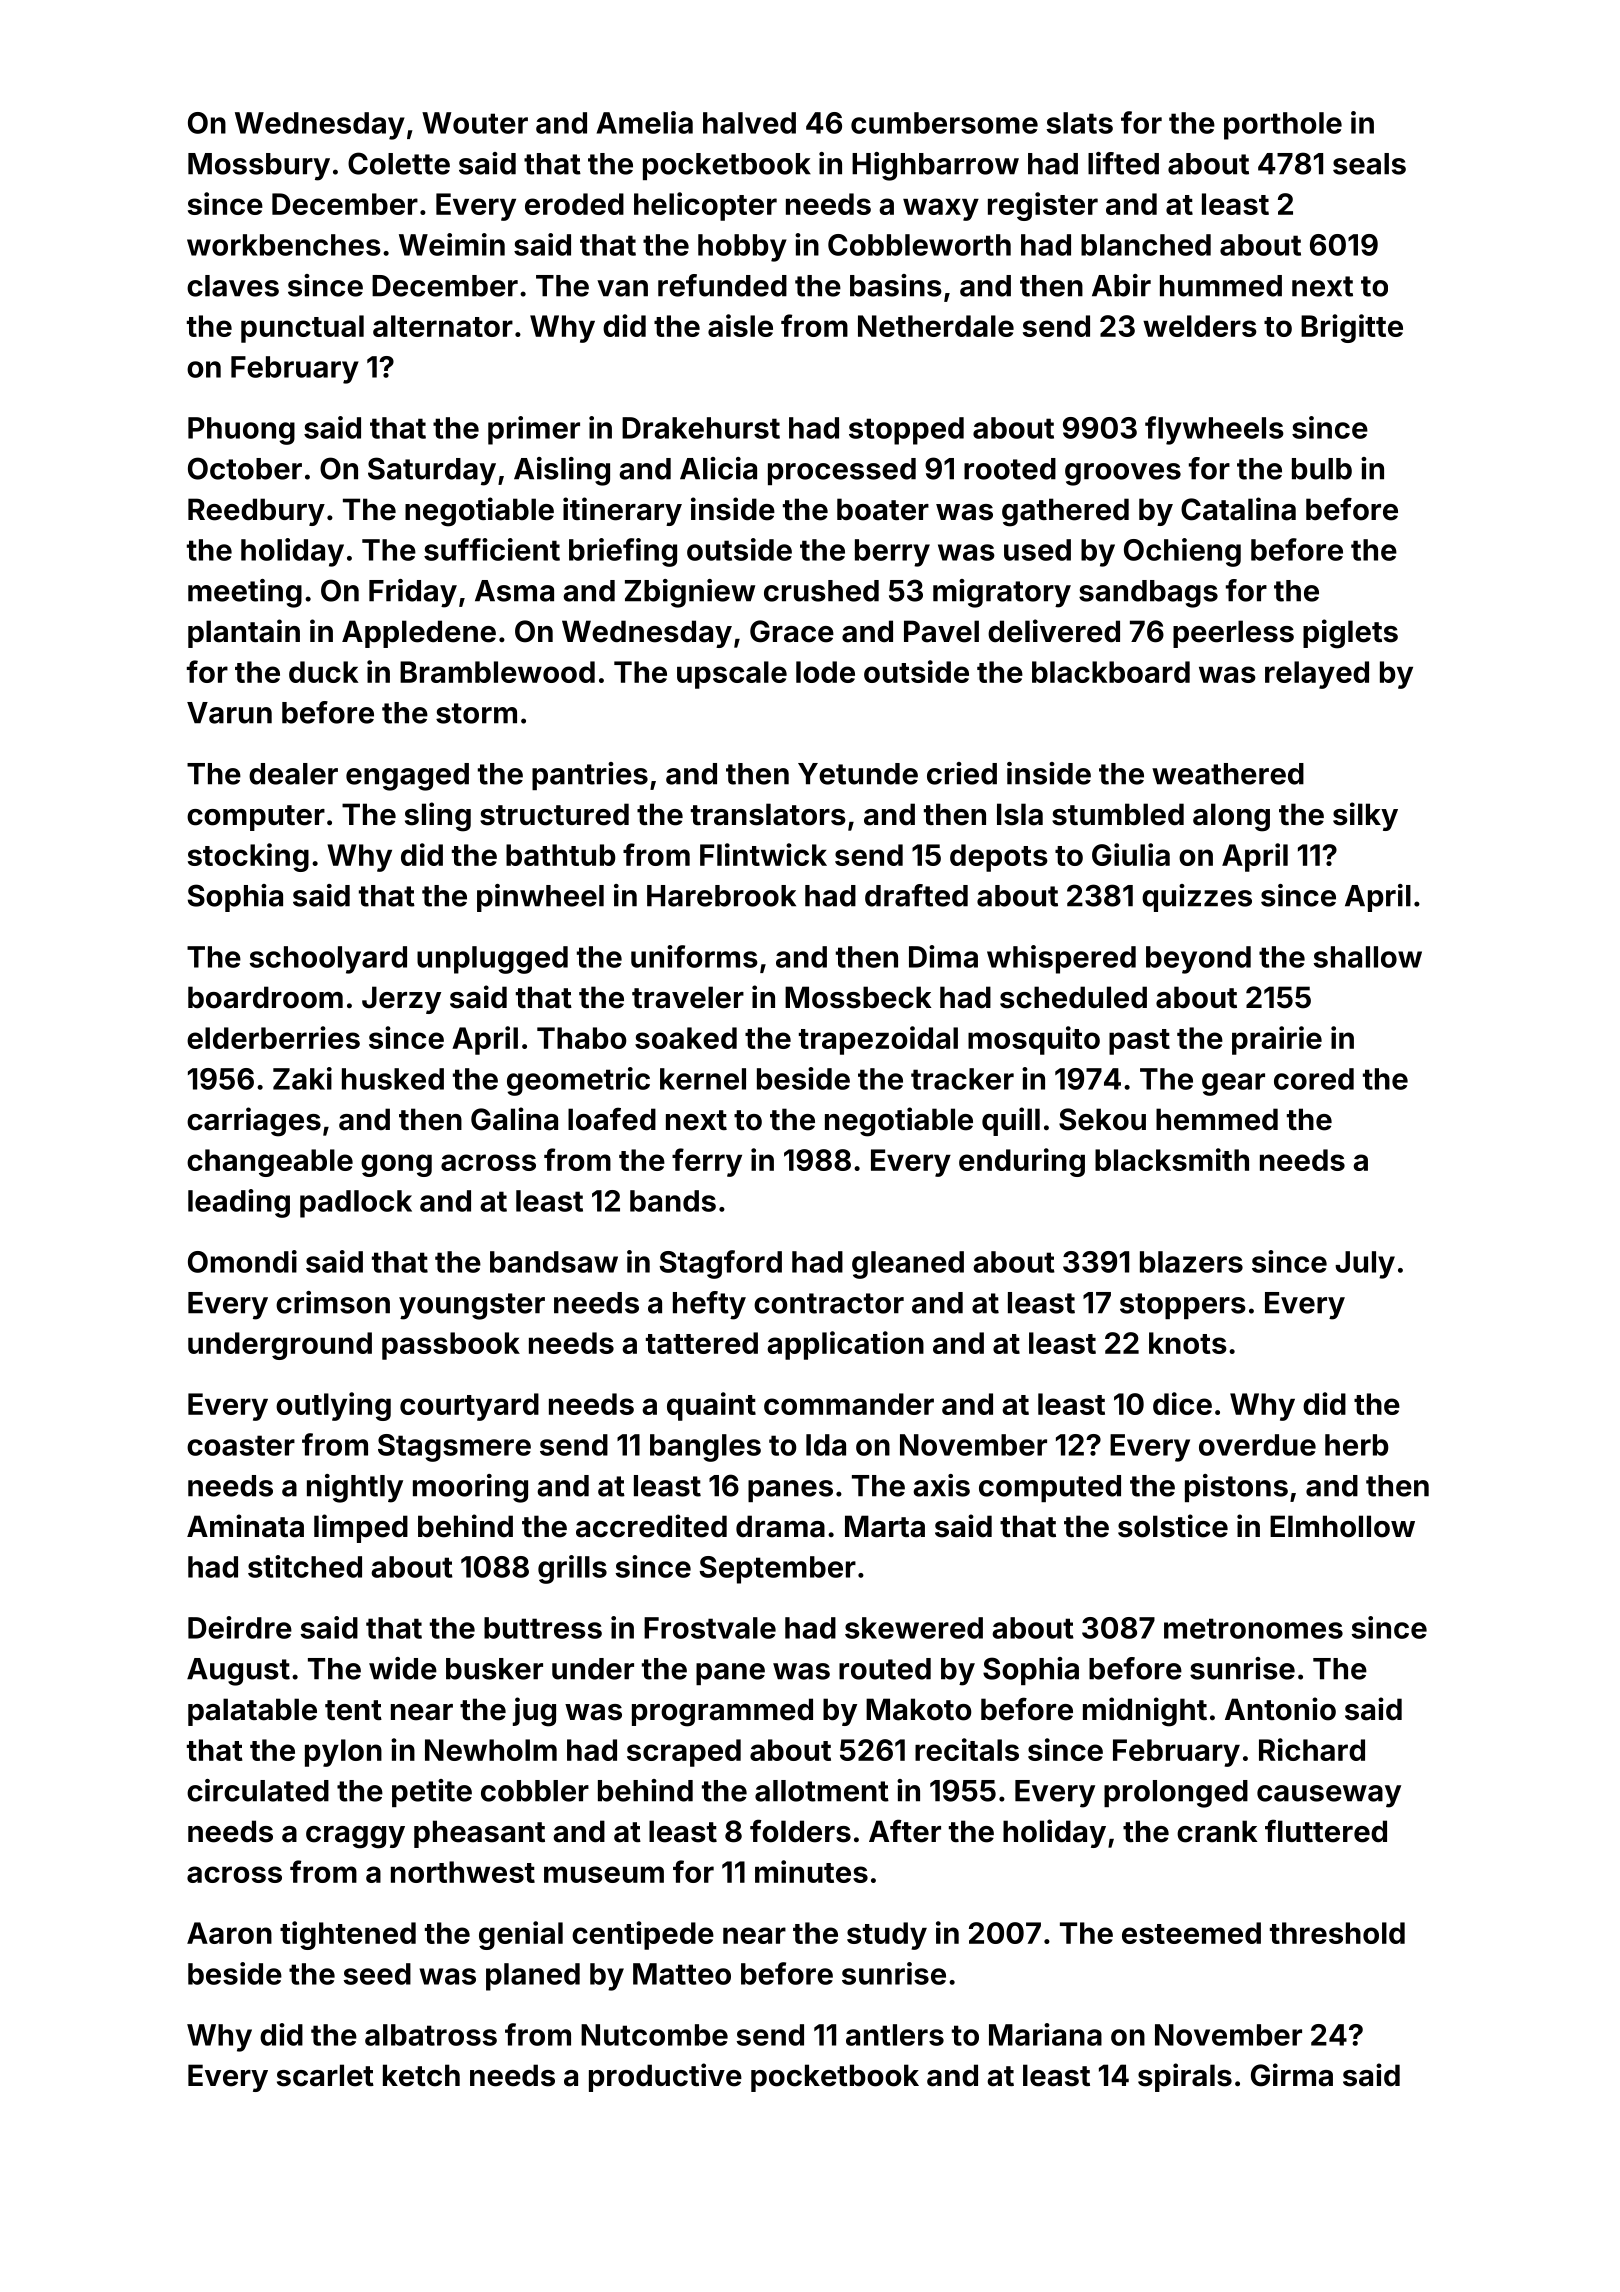  What do you see at coordinates (906, 431) in the screenshot?
I see `stopped` at bounding box center [906, 431].
